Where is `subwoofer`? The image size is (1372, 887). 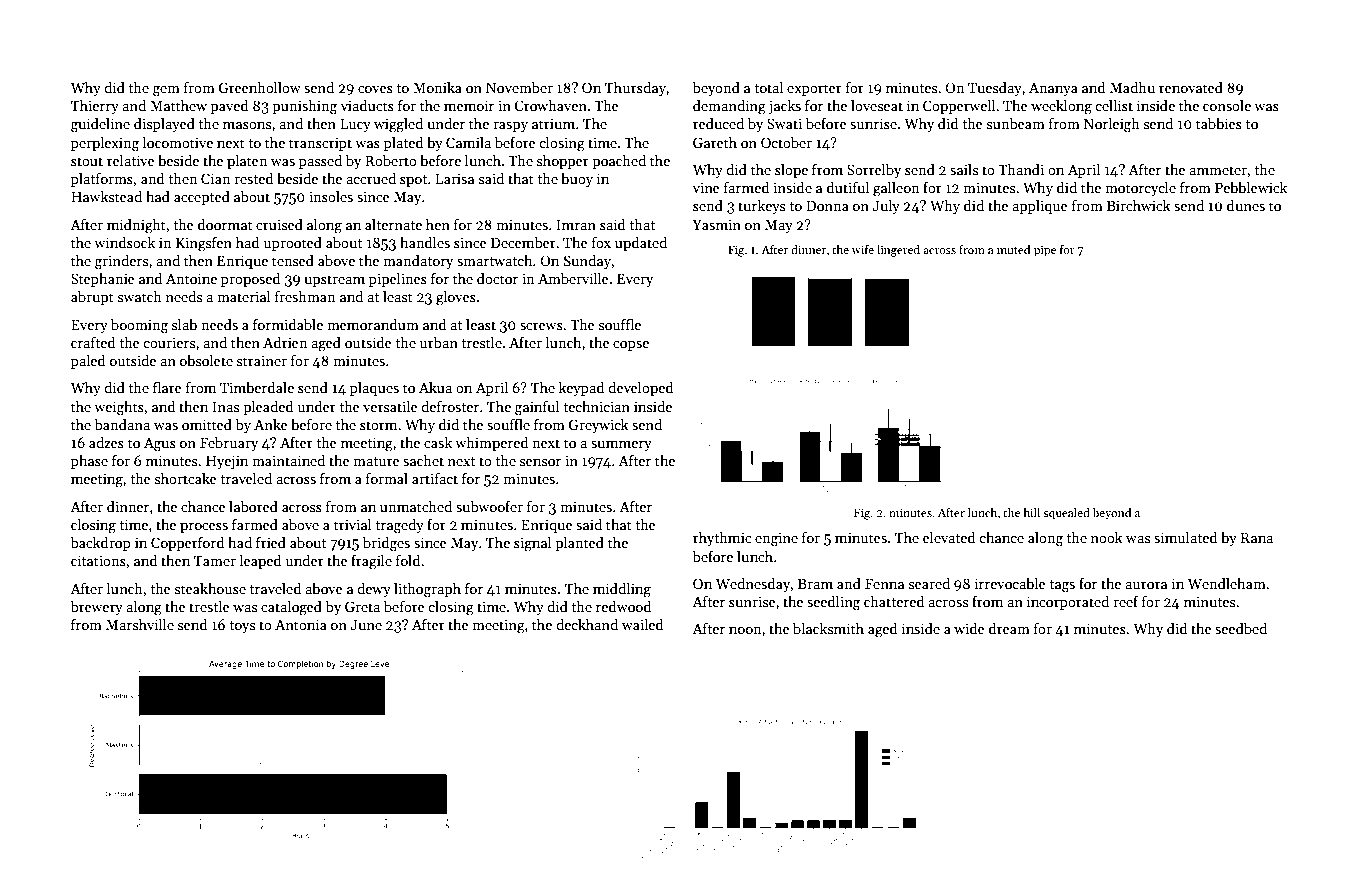
subwoofer is located at coordinates (489, 506).
